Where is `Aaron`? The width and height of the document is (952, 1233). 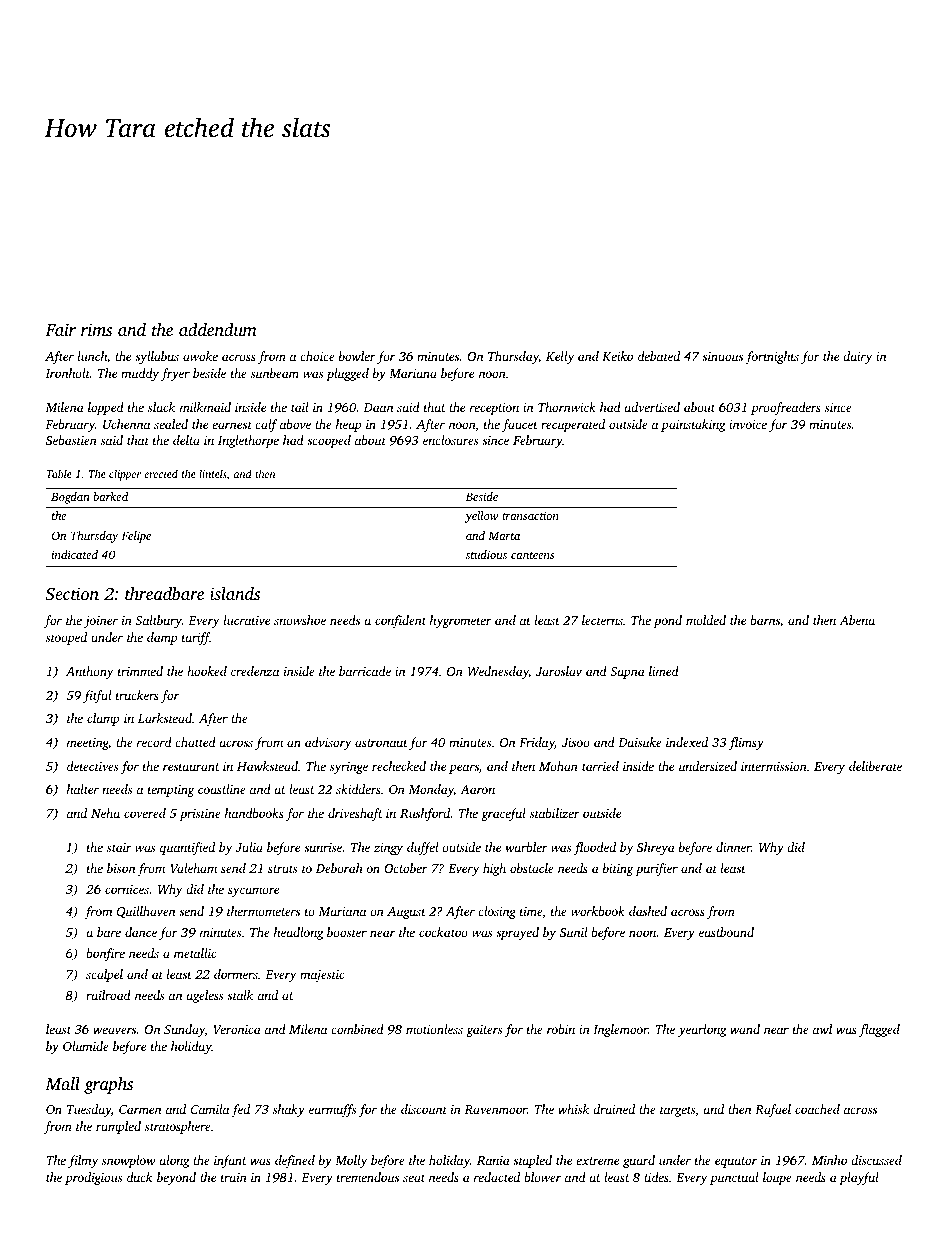 Aaron is located at coordinates (477, 789).
